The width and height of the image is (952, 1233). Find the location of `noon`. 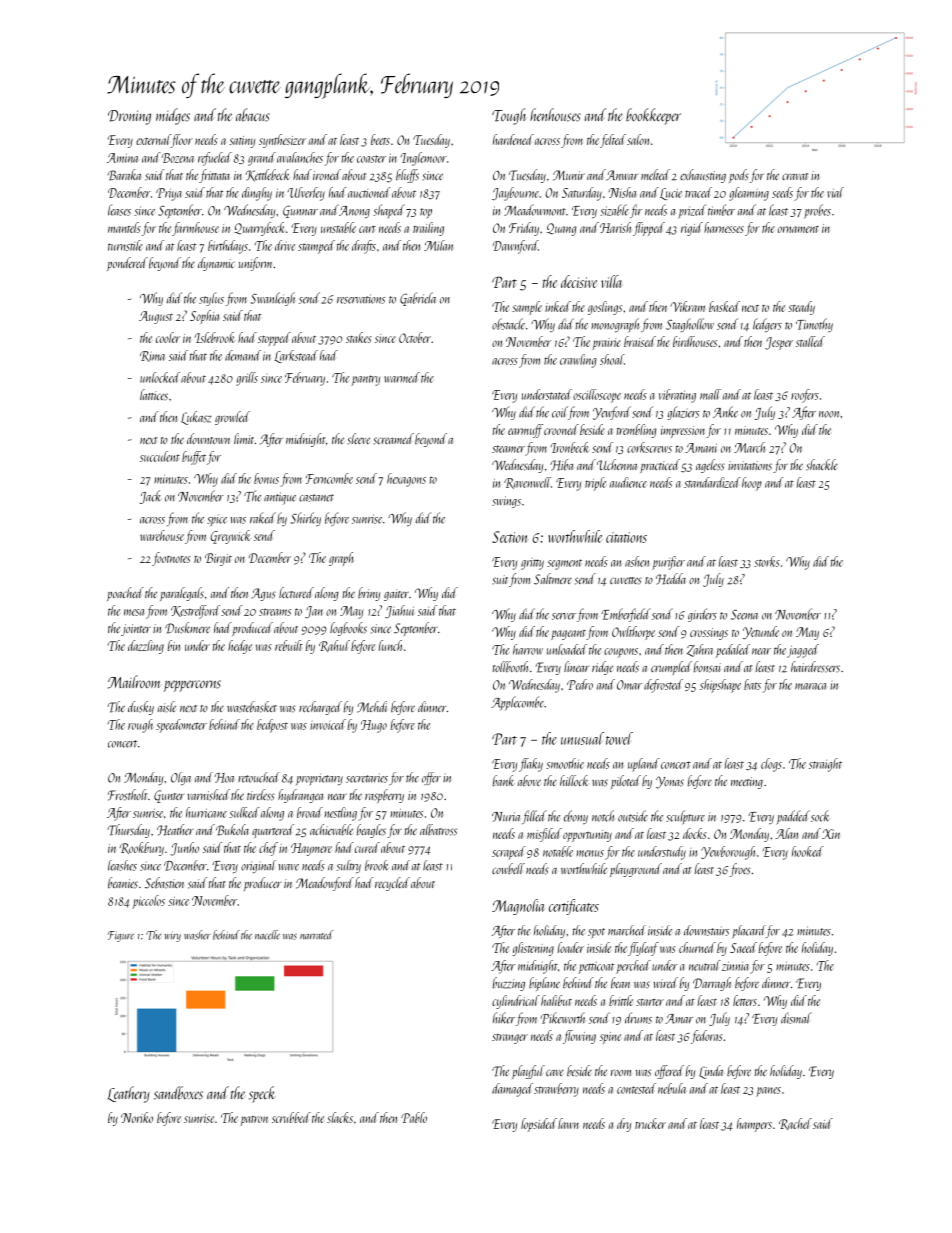

noon is located at coordinates (830, 414).
